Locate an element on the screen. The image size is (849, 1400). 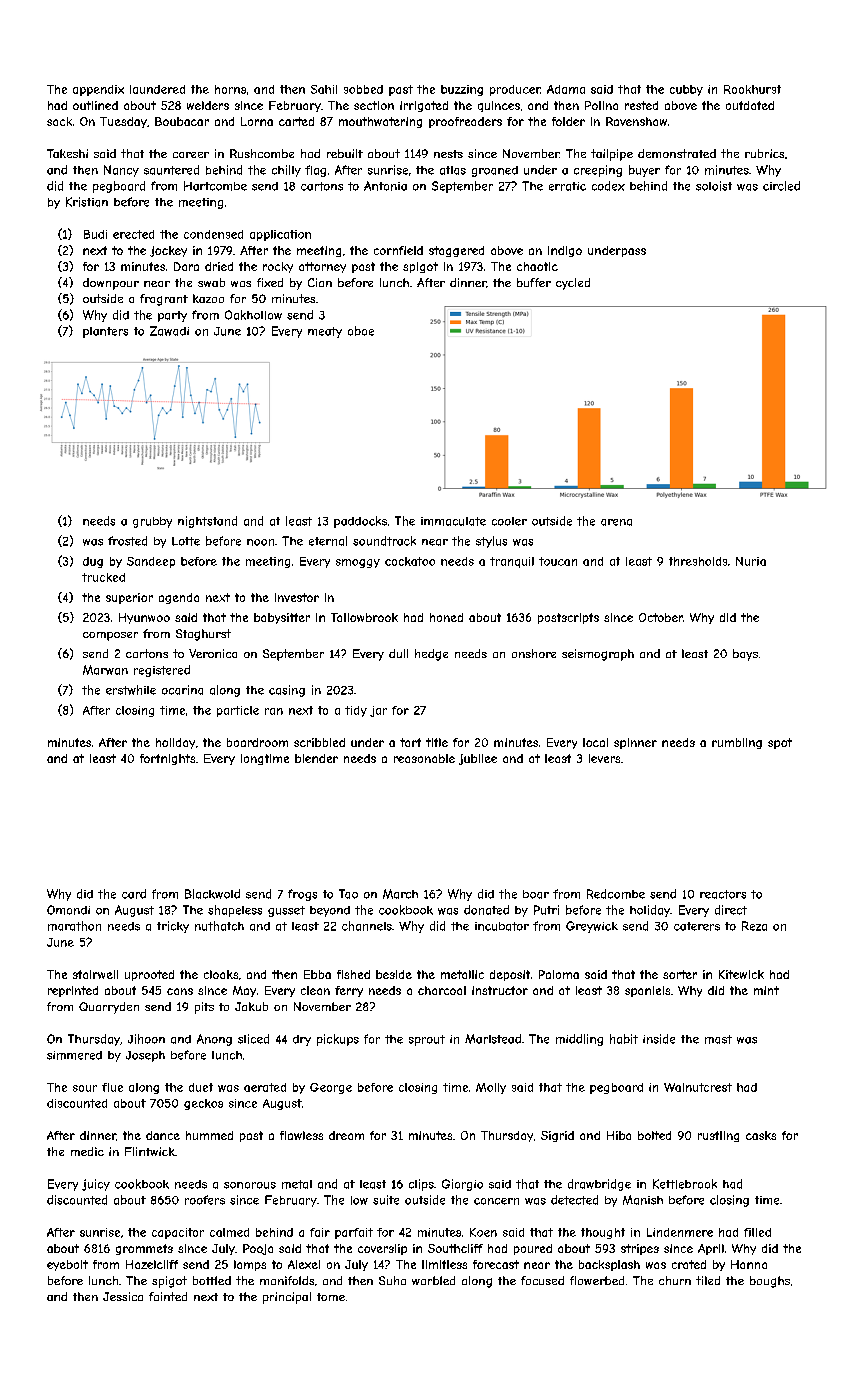
Tao is located at coordinates (348, 894).
